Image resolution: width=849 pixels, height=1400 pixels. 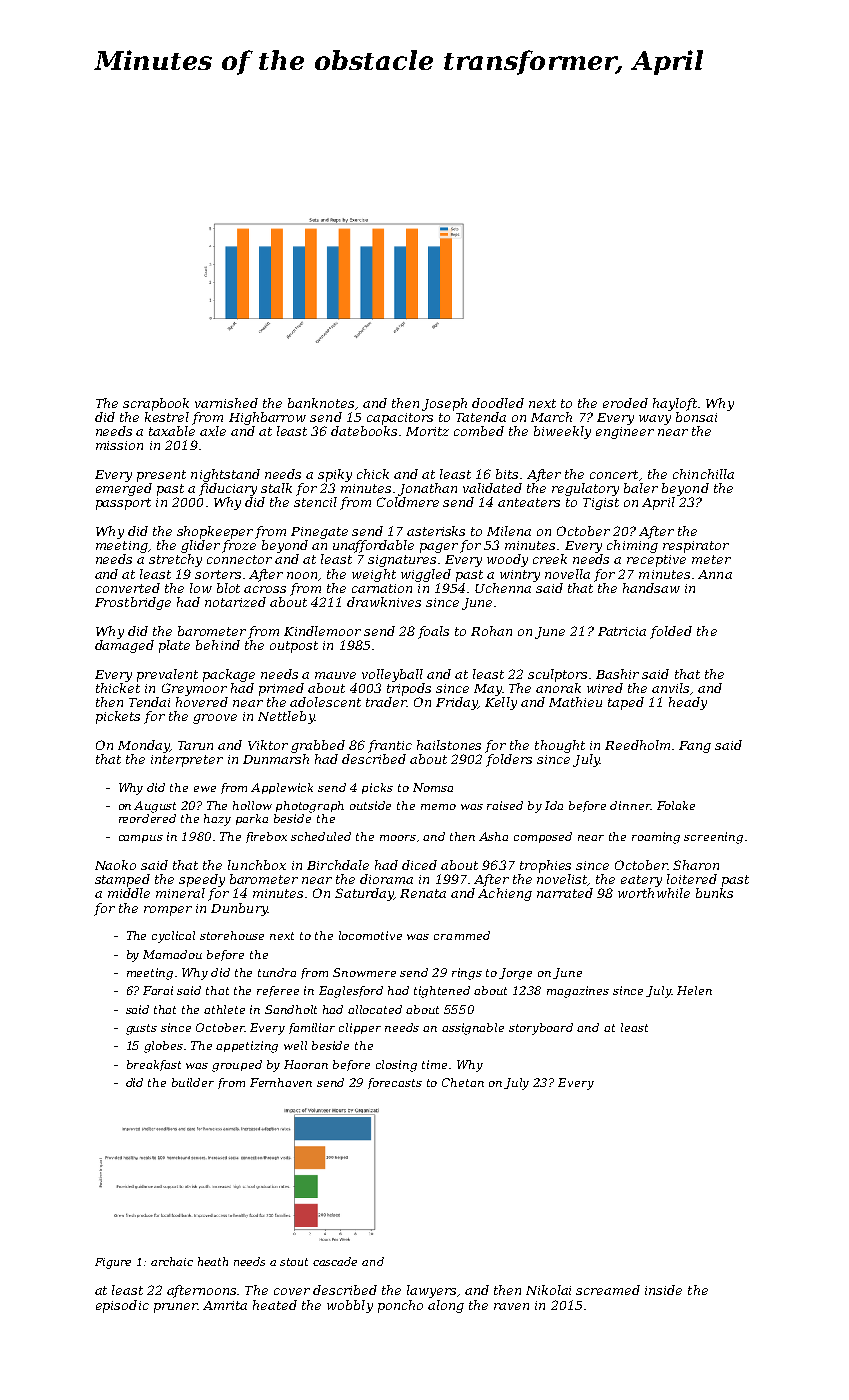 I want to click on screening, so click(x=713, y=838).
